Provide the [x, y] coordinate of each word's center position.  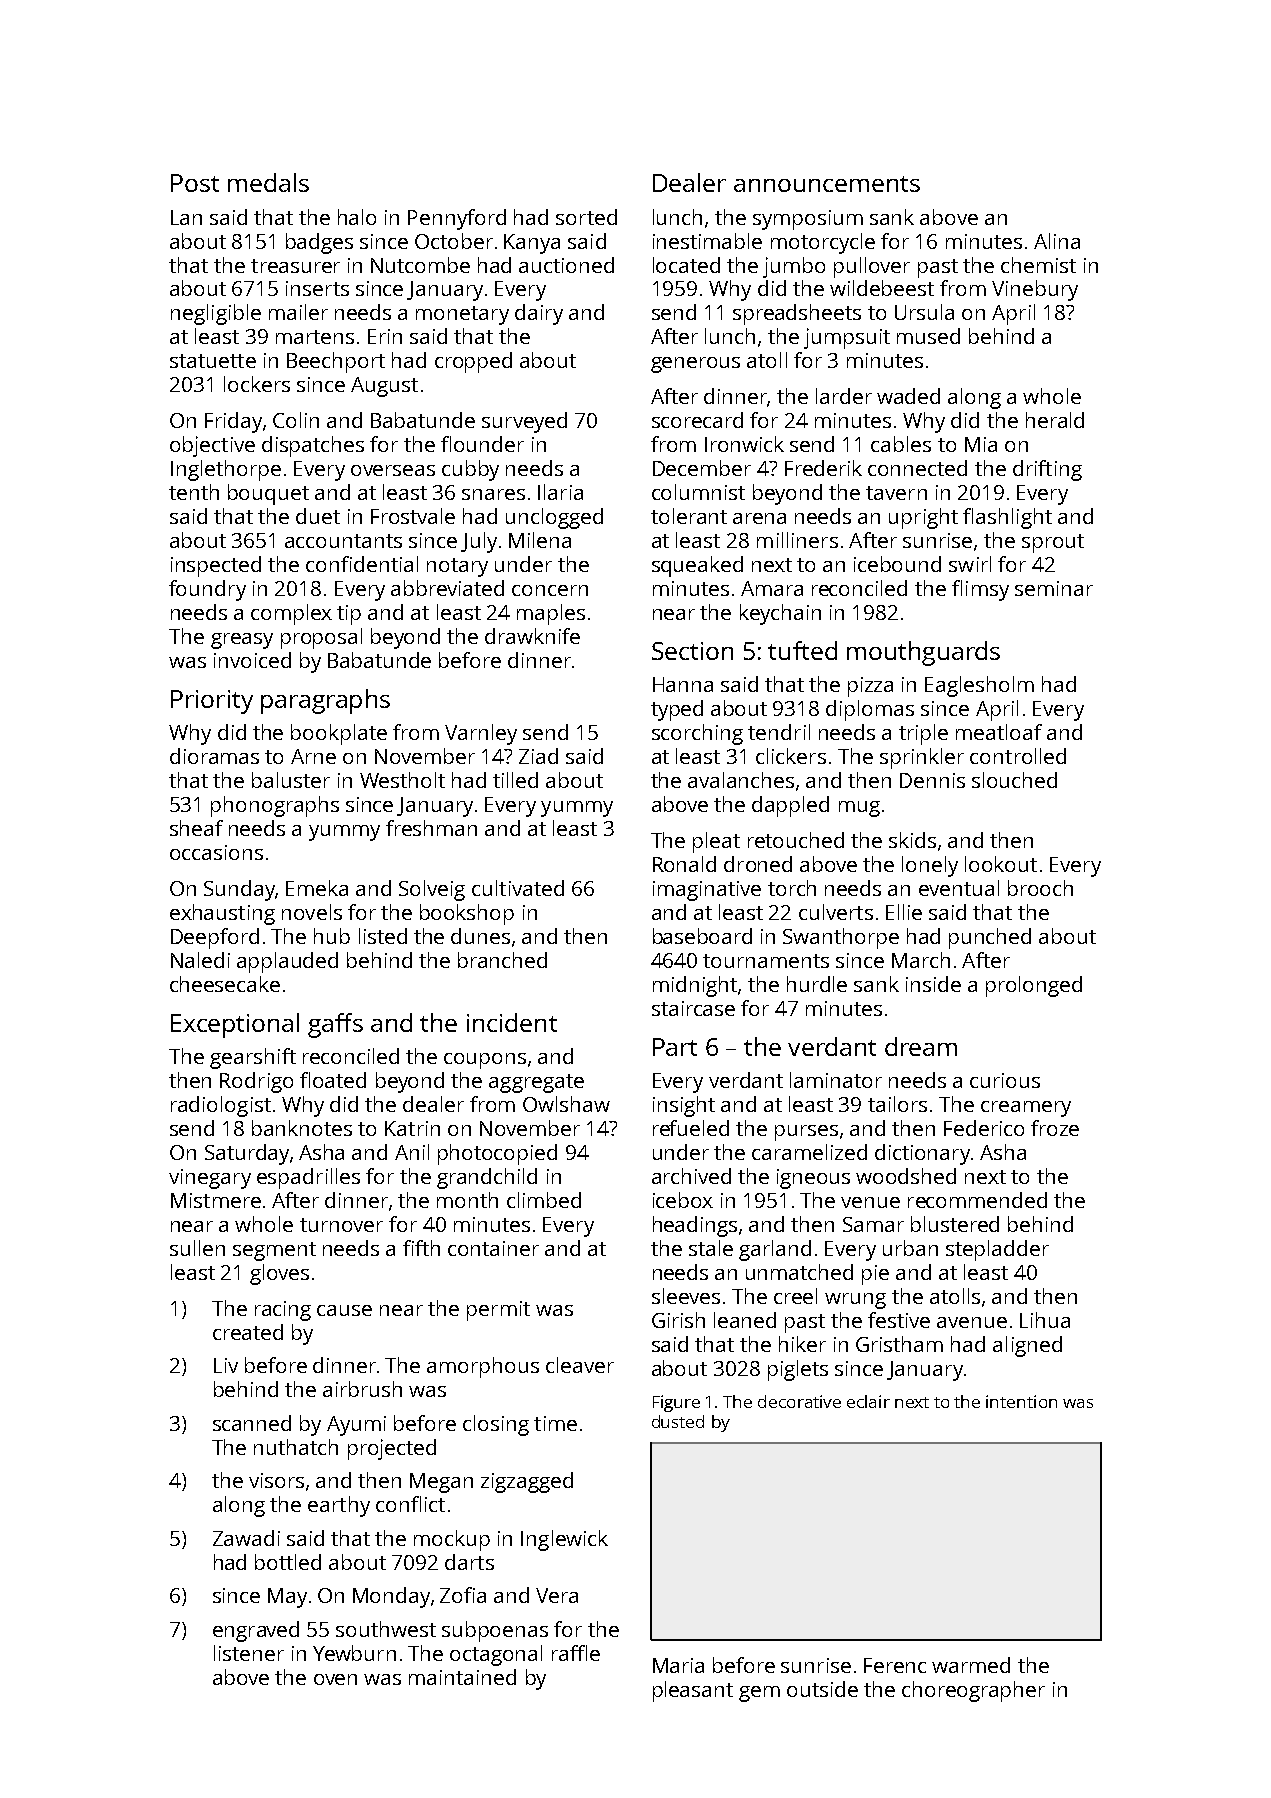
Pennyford [457, 219]
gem [759, 1694]
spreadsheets [797, 314]
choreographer [973, 1691]
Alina [1057, 241]
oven [335, 1679]
